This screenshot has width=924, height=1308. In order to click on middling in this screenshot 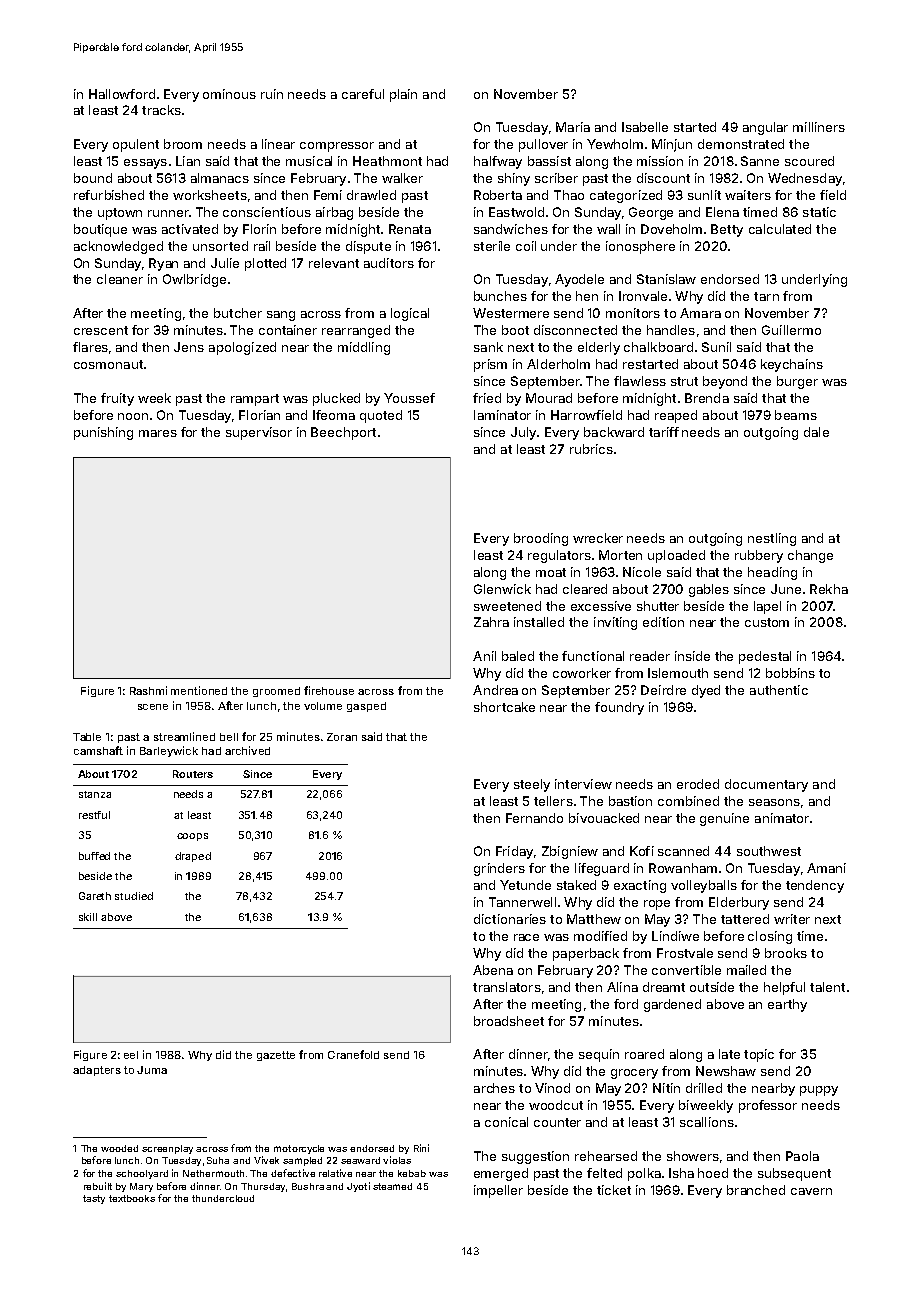, I will do `click(364, 348)`.
